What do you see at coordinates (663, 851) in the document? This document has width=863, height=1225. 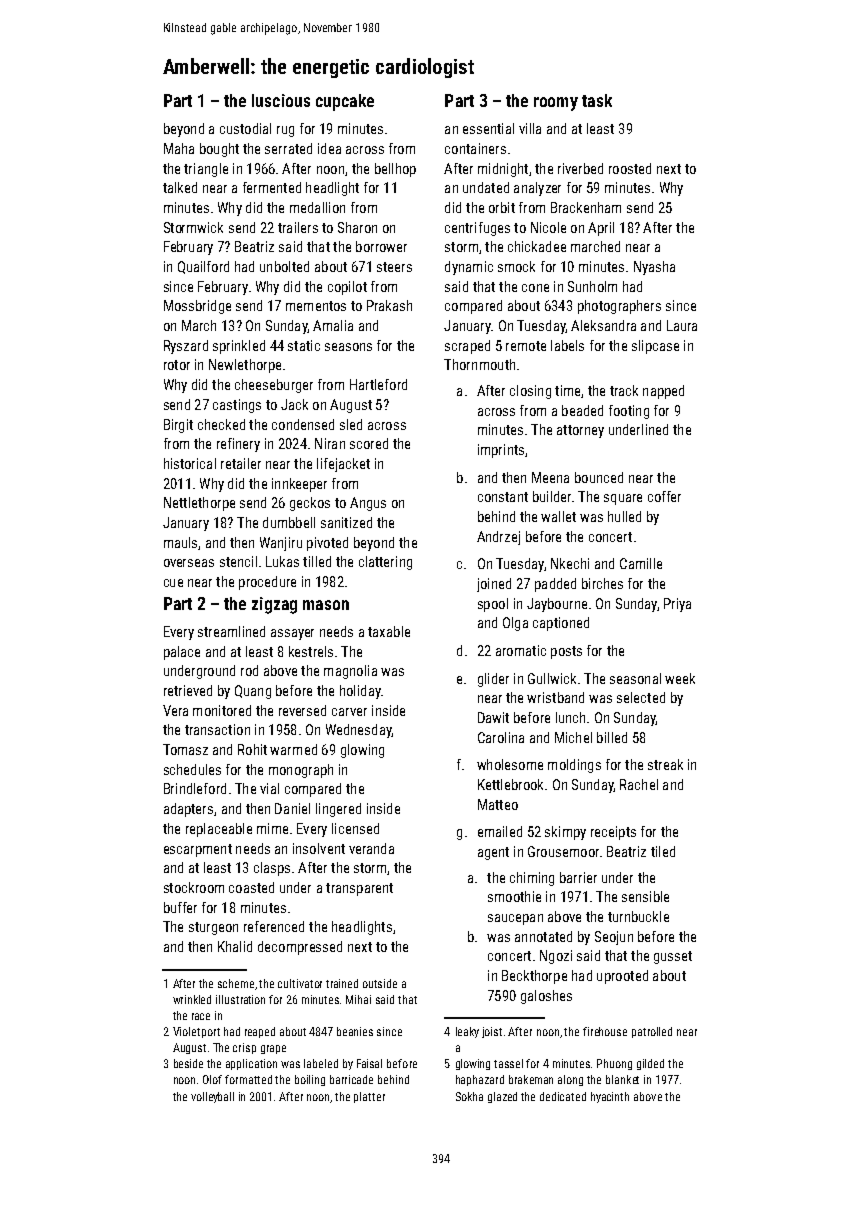 I see `tiled` at bounding box center [663, 851].
